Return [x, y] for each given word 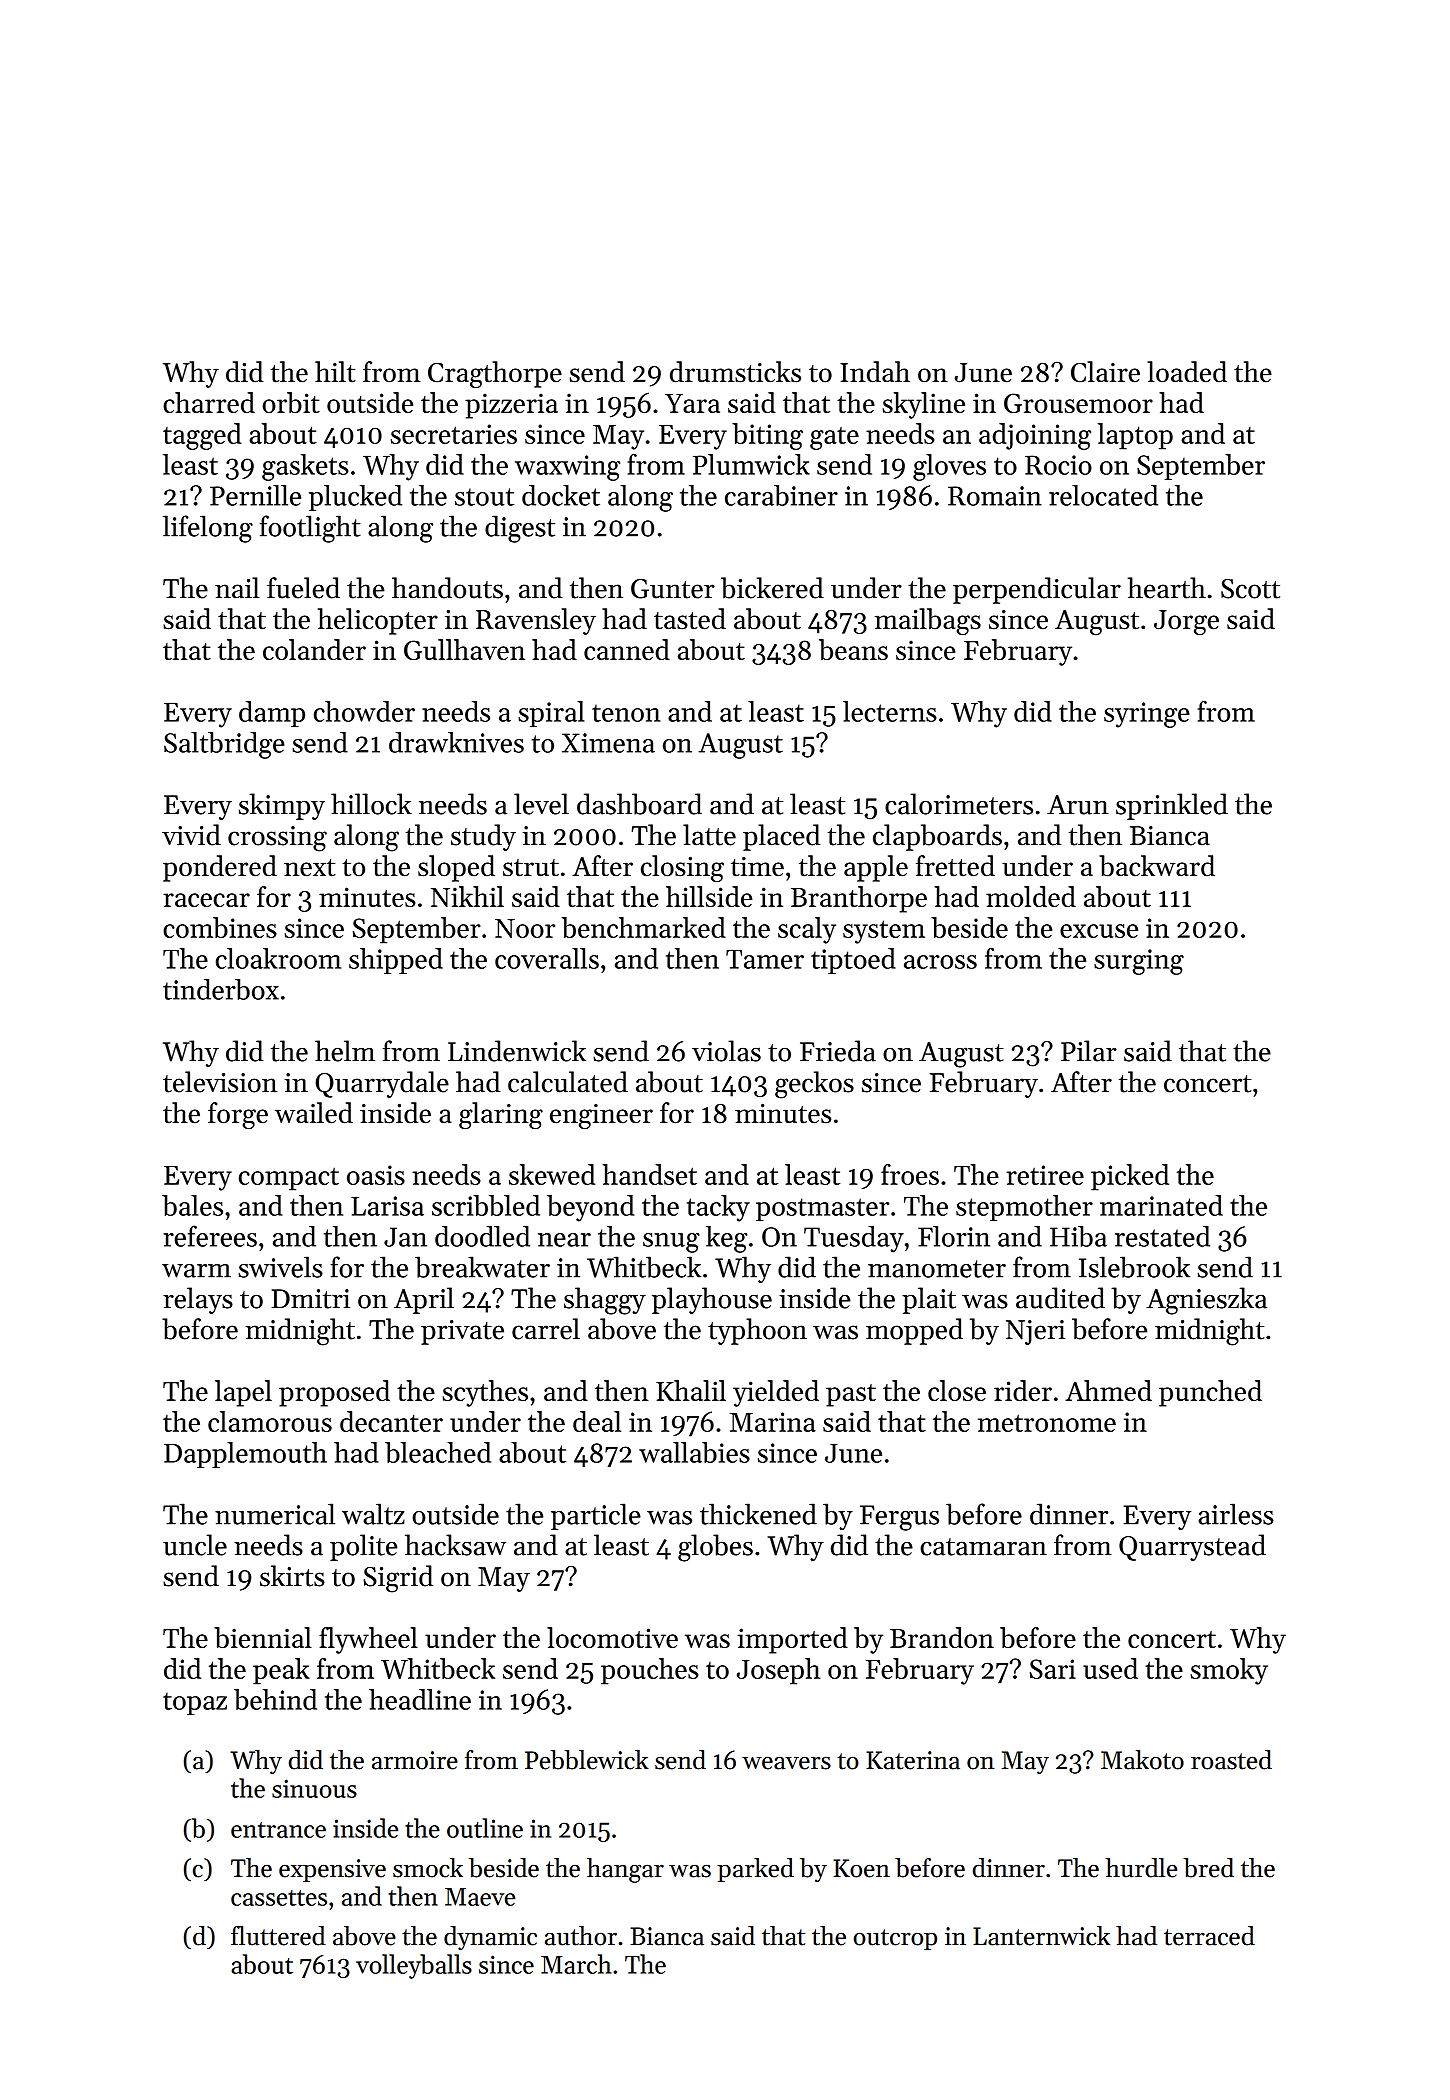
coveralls [547, 958]
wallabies [694, 1452]
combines [220, 927]
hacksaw [455, 1545]
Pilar [1089, 1051]
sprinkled [1172, 806]
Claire [1105, 372]
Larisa [387, 1206]
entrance [278, 1830]
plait [929, 1300]
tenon [626, 713]
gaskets [305, 467]
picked [1130, 1177]
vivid [191, 835]
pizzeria [511, 406]
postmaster [822, 1209]
